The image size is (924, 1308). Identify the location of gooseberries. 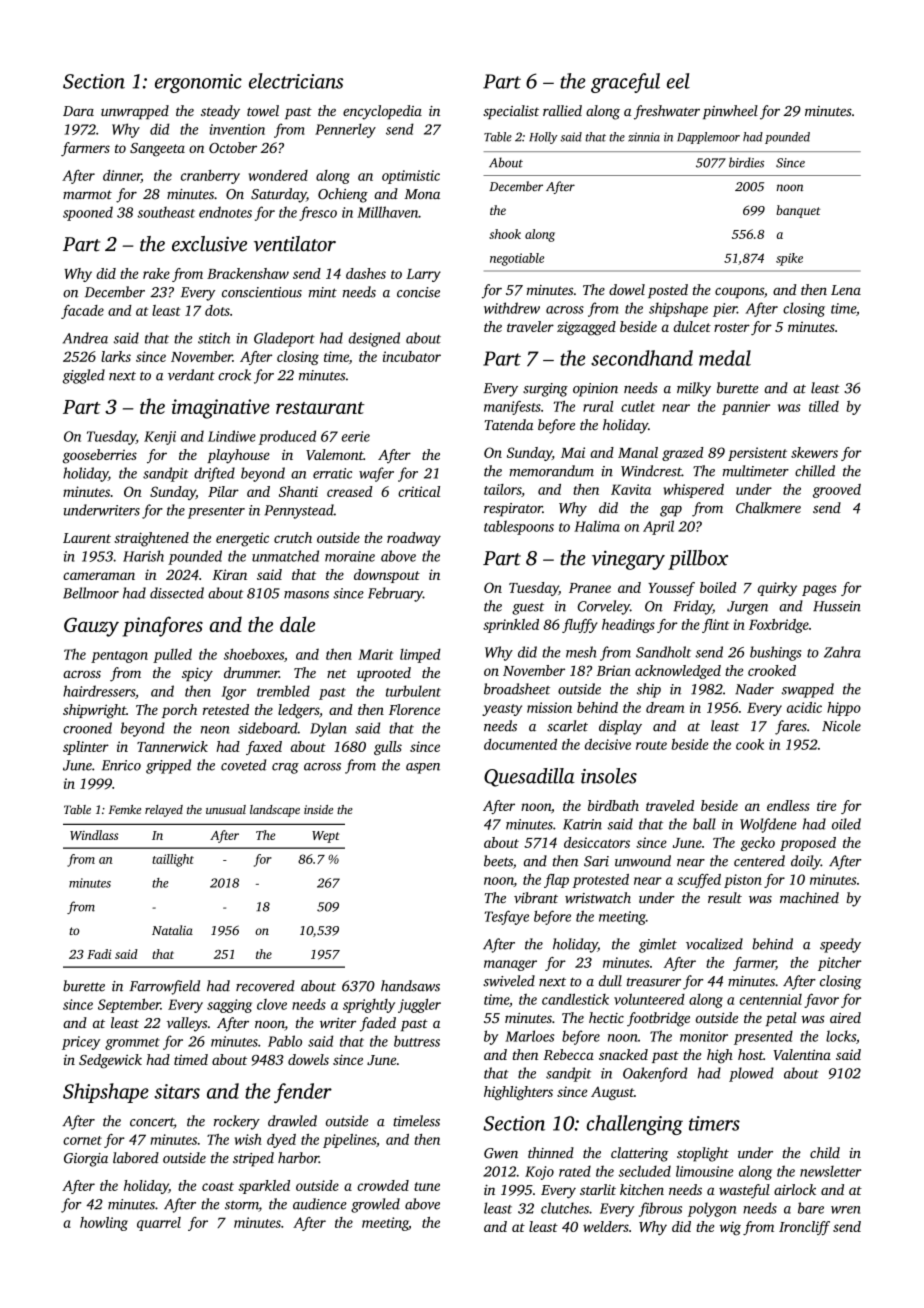
(100, 456).
